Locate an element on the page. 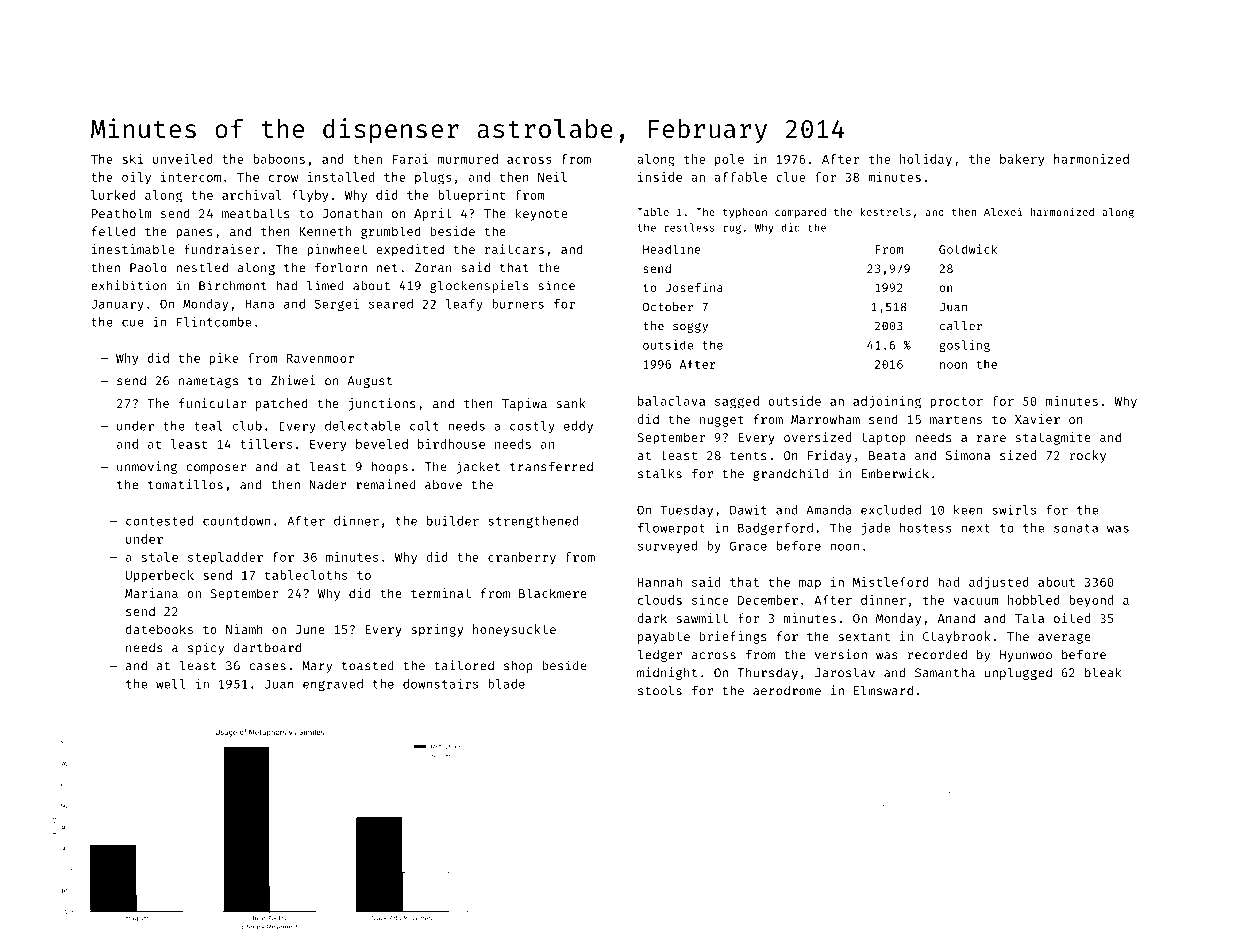 The width and height of the document is (1233, 952). transferred is located at coordinates (551, 466).
